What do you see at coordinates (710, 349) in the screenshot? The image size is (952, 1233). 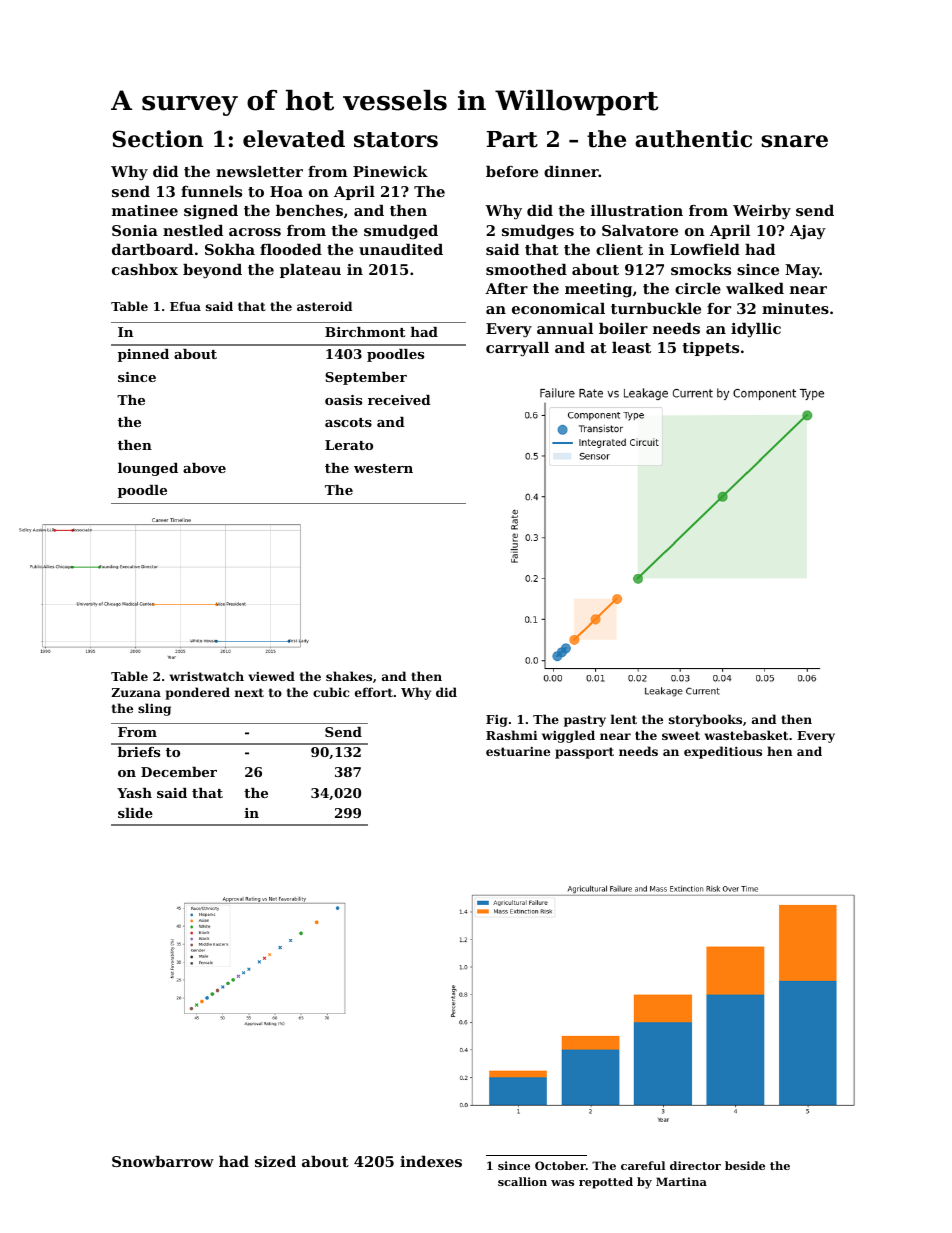 I see `tippets` at bounding box center [710, 349].
